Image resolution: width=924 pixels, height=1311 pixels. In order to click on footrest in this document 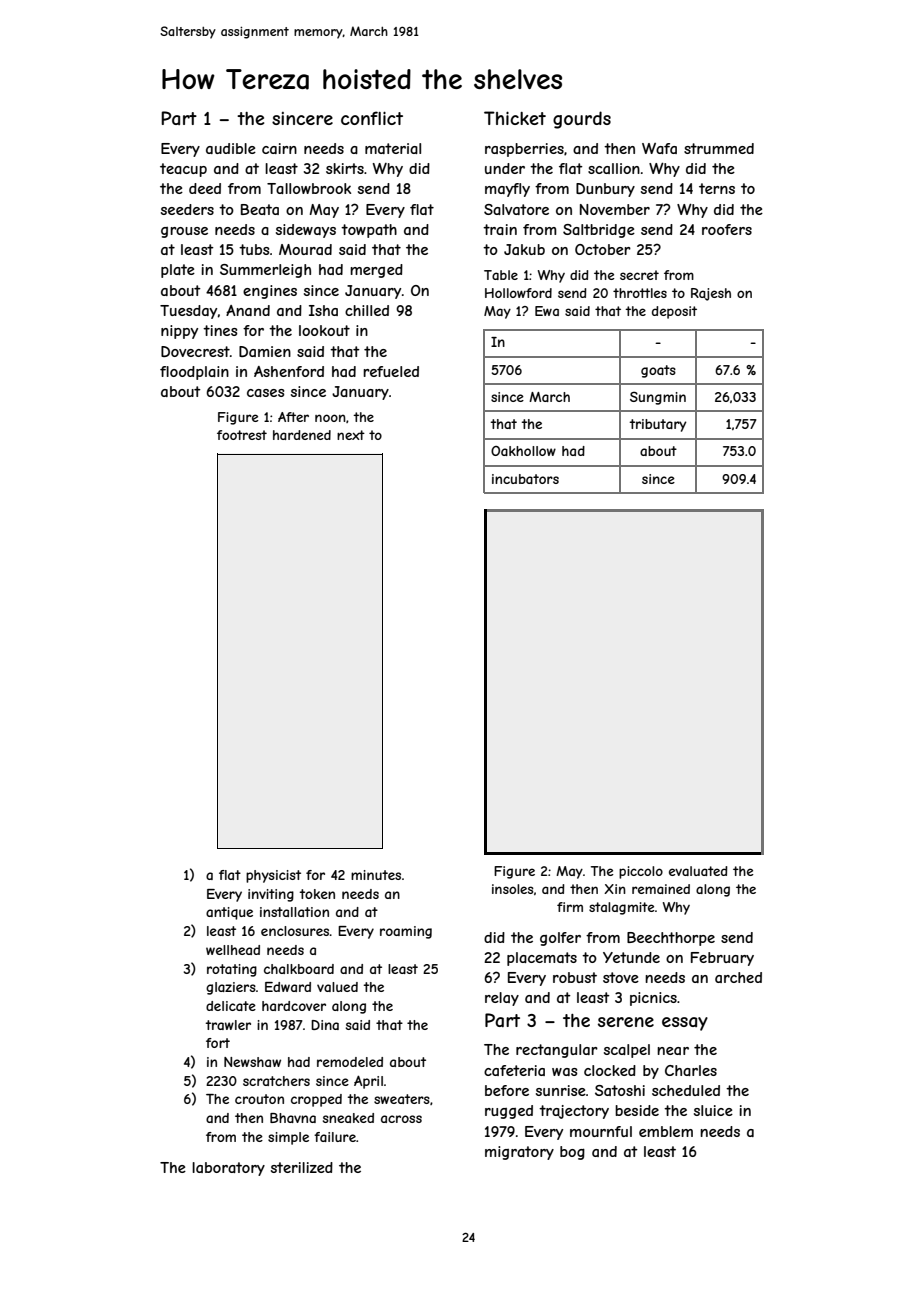, I will do `click(242, 435)`.
